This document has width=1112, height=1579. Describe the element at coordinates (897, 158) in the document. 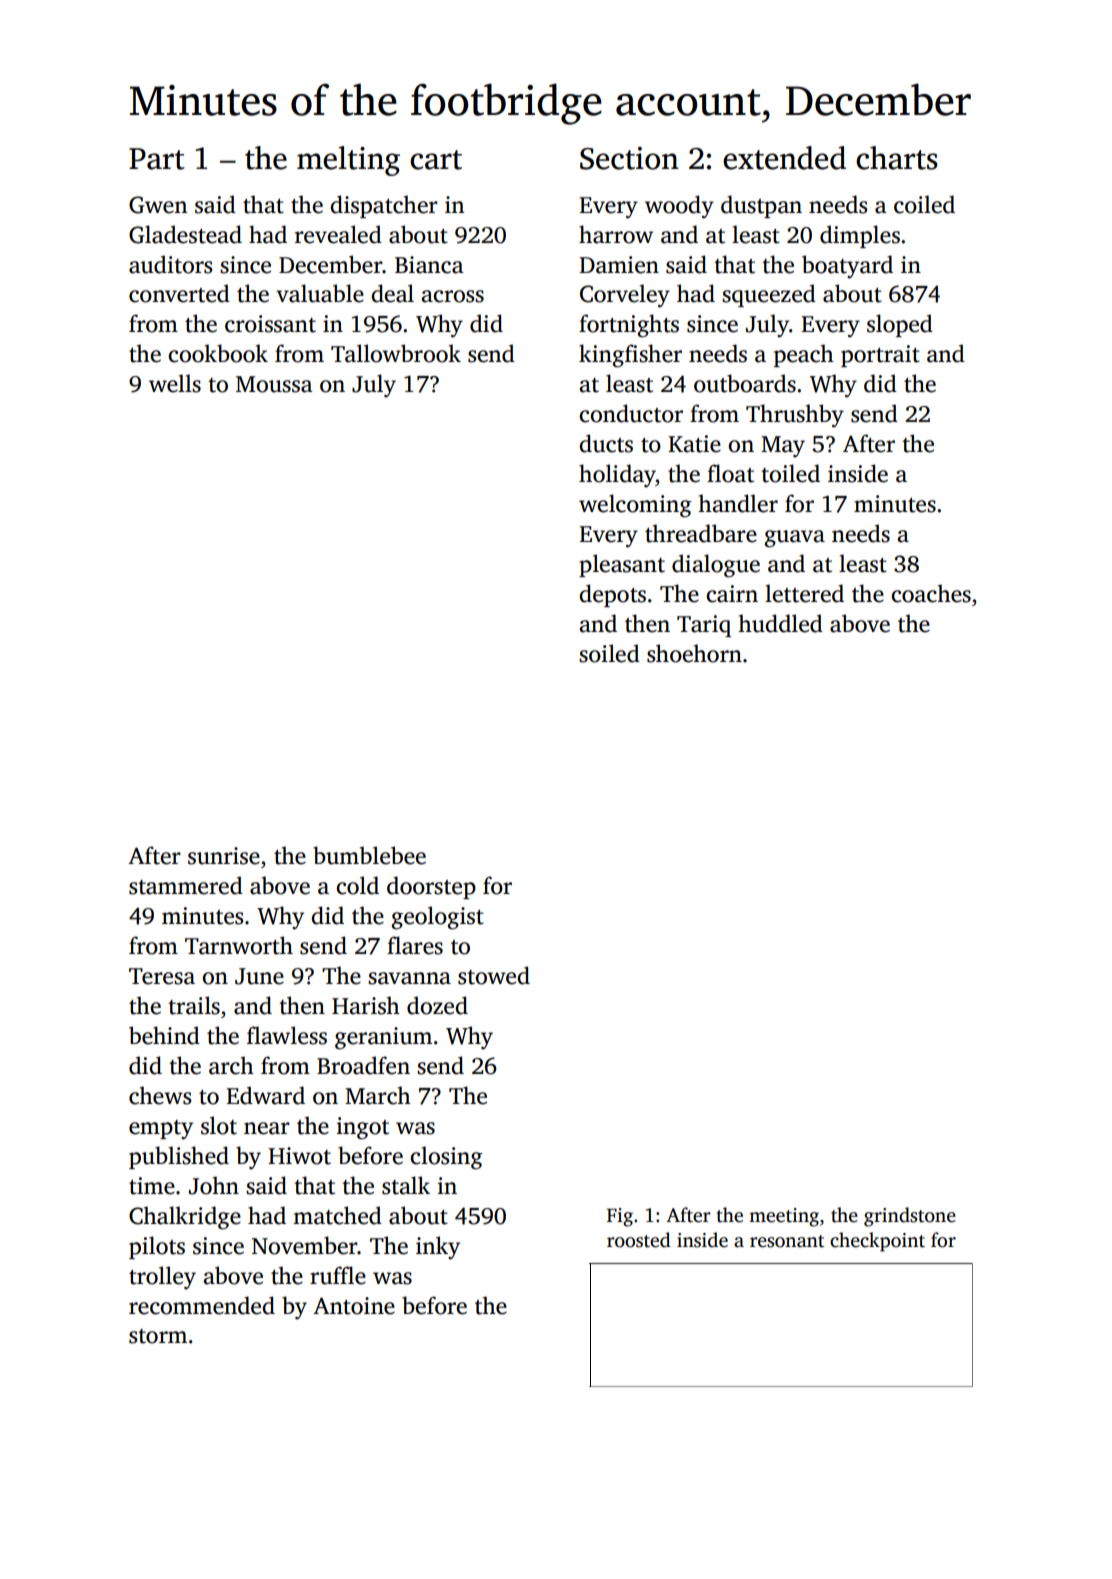

I see `charts` at that location.
